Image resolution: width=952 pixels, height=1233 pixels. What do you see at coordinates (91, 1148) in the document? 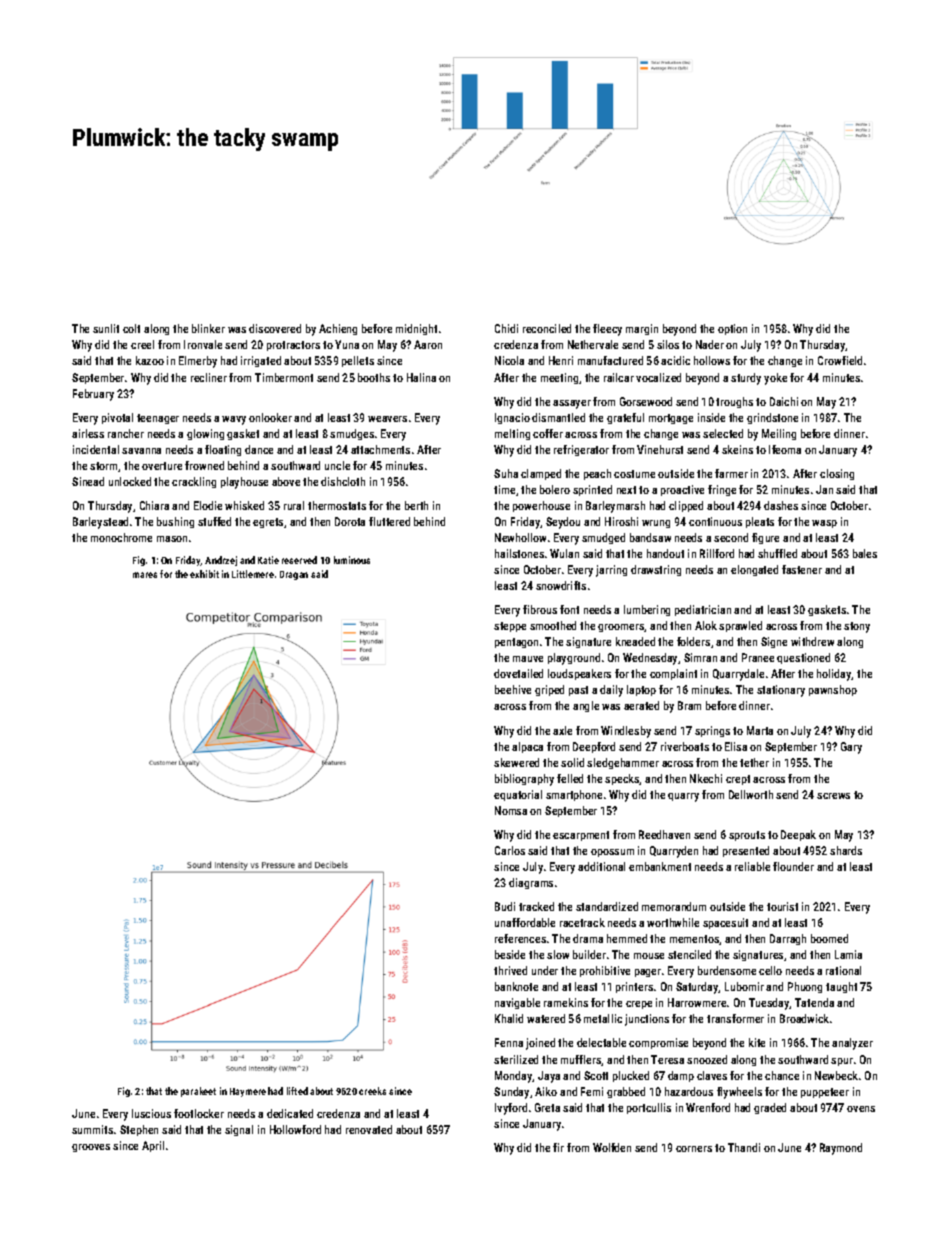
I see `grooves` at bounding box center [91, 1148].
